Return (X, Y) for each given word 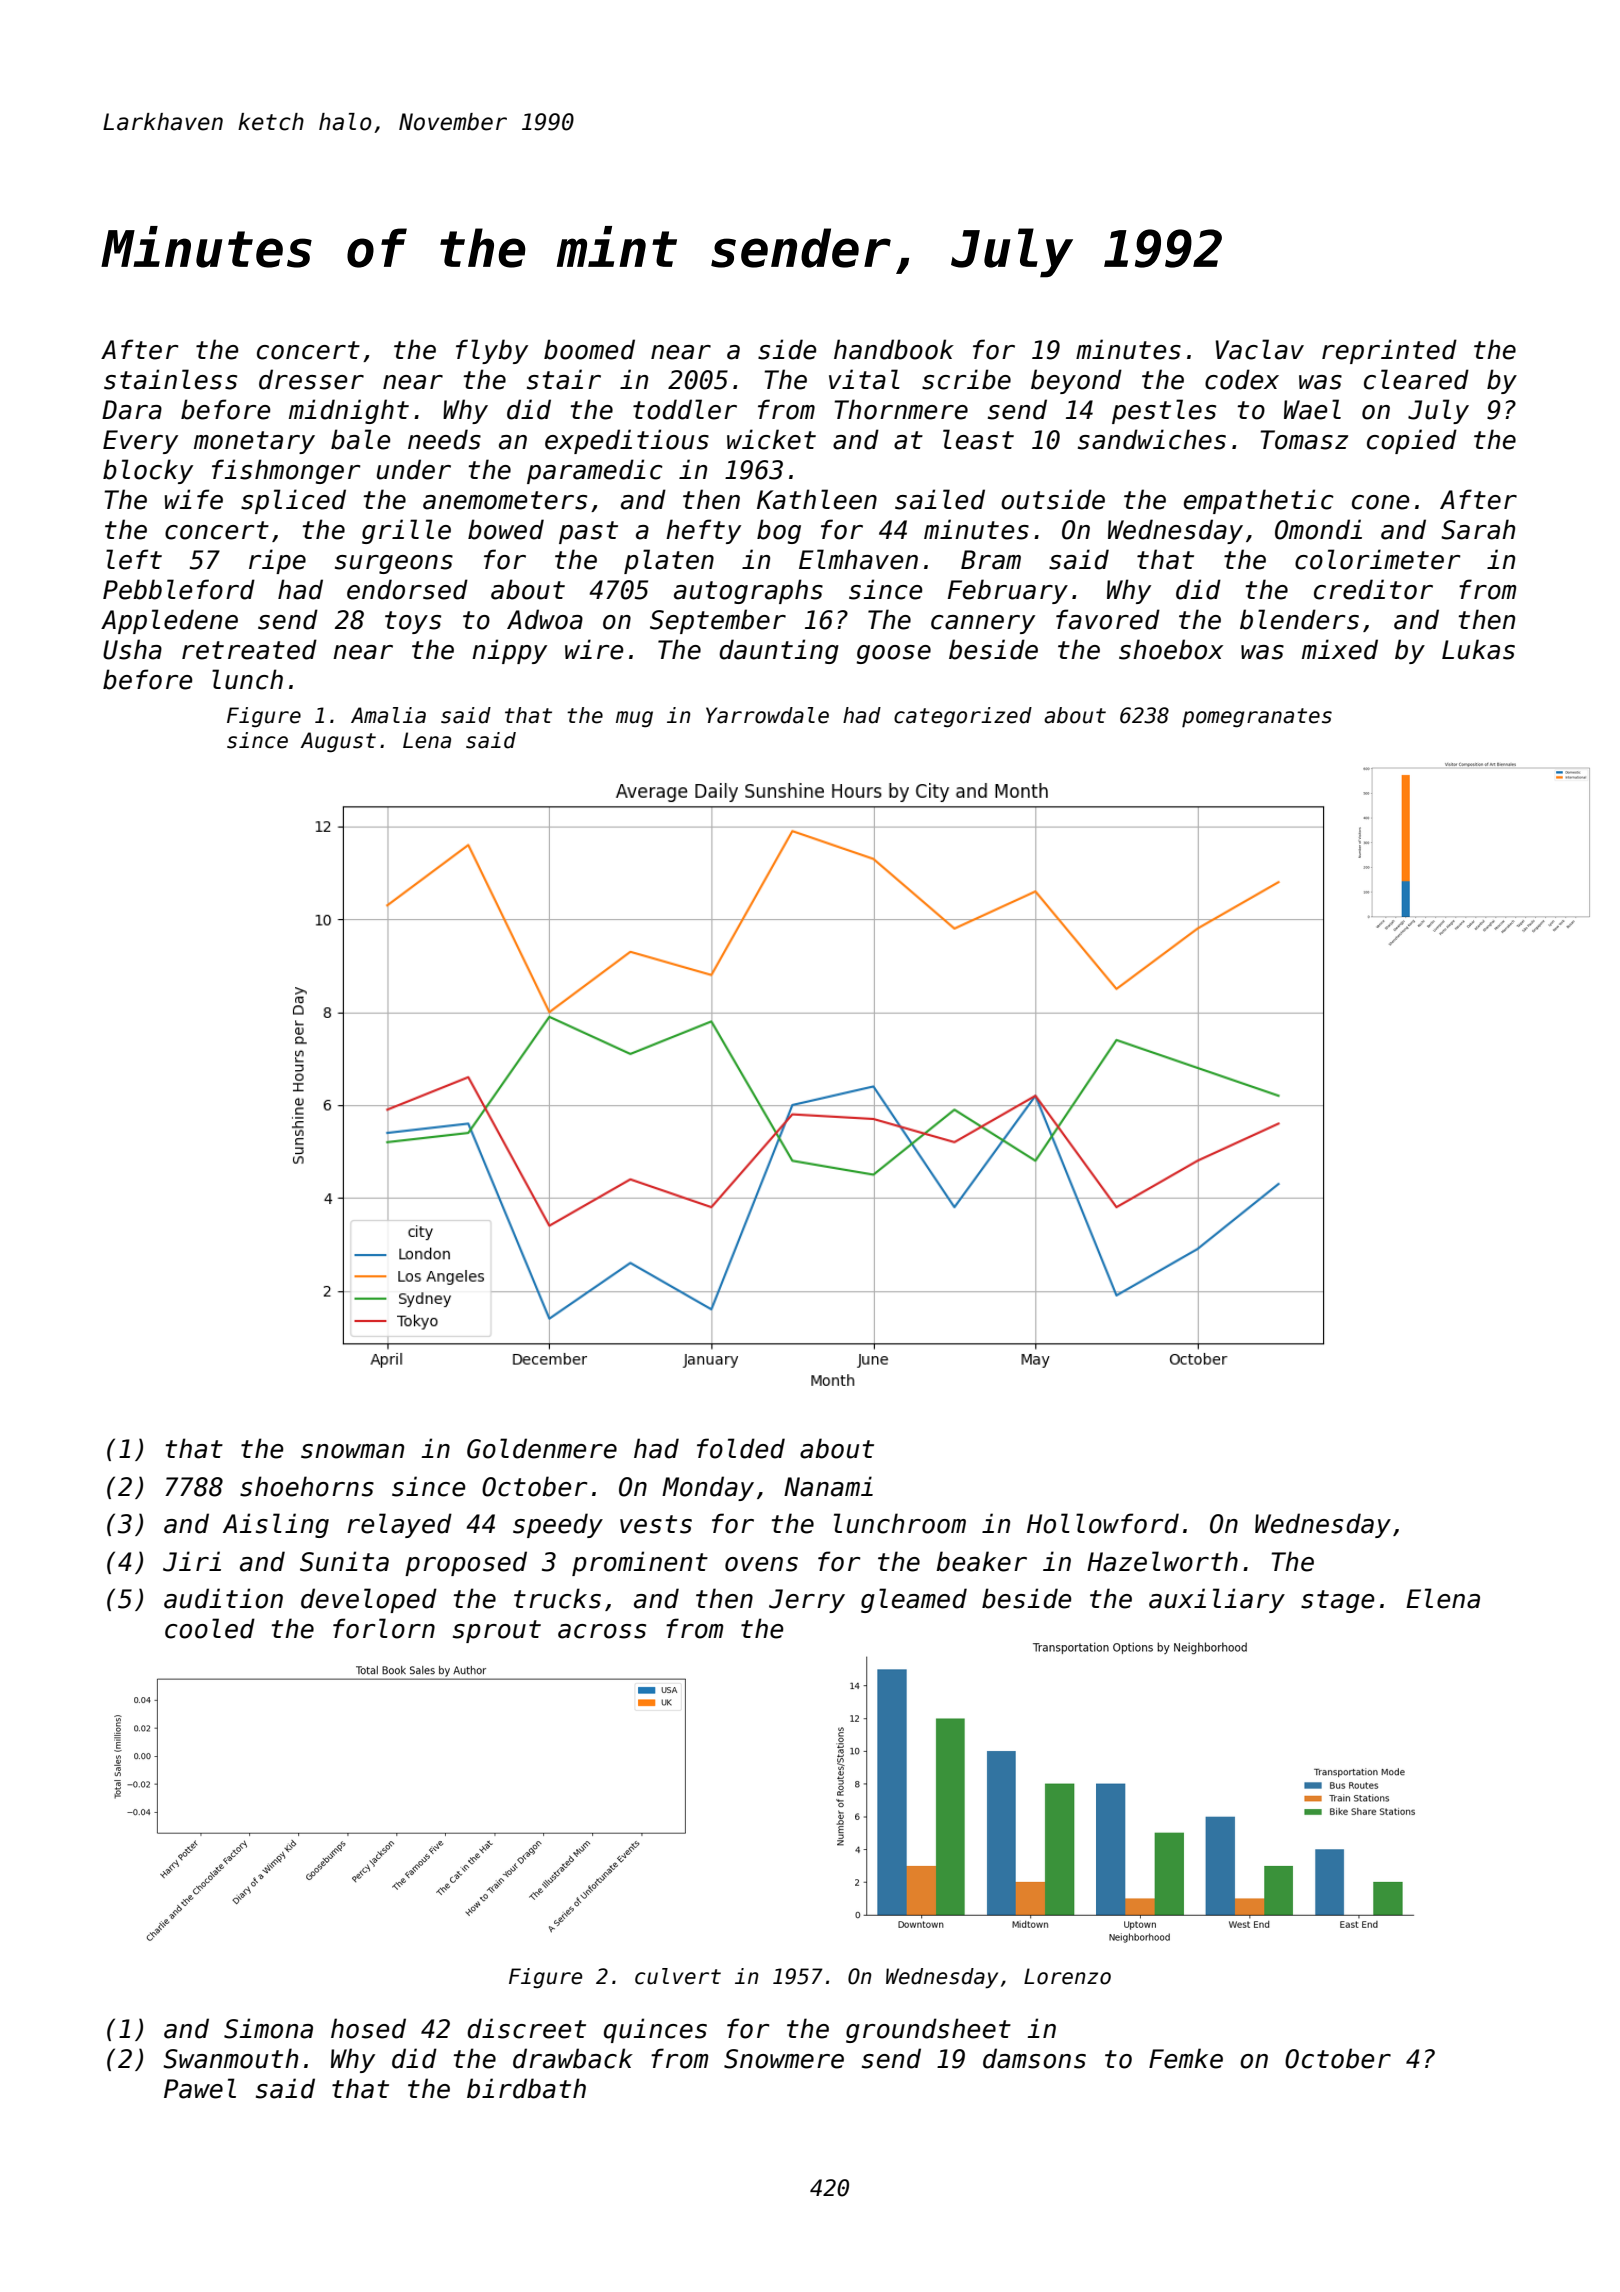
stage (1337, 1601)
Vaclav (1260, 349)
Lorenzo (1067, 1976)
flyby (492, 351)
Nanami (828, 1486)
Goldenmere (542, 1448)
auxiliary (1217, 1600)
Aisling (276, 1525)
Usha (132, 649)
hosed (368, 2028)
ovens (761, 1564)
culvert (678, 1976)
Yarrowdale (767, 715)
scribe (966, 379)
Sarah (1478, 529)
